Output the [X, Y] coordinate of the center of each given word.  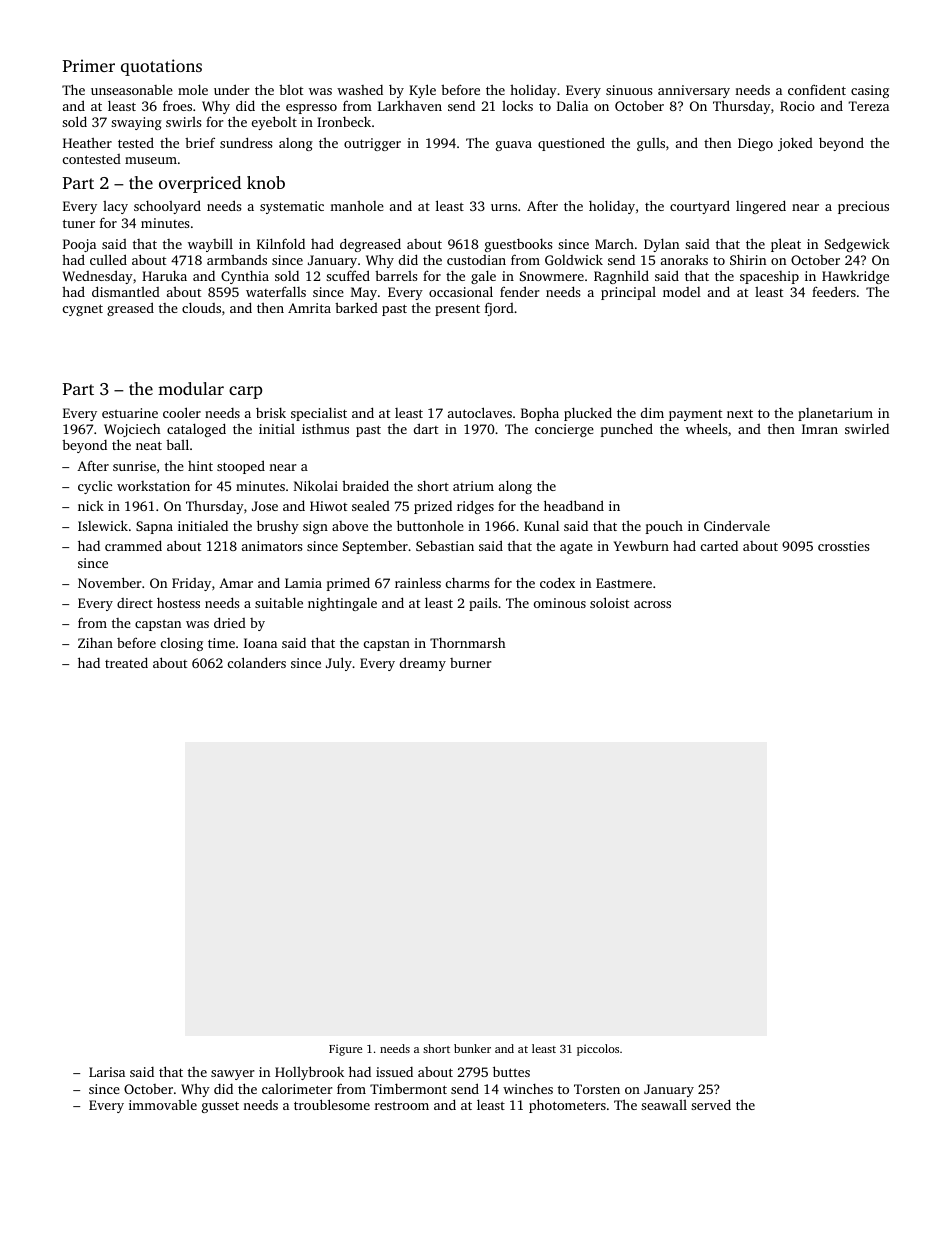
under [232, 89]
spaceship [769, 277]
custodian [476, 260]
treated [126, 662]
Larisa [107, 1072]
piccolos [598, 1050]
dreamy [423, 664]
